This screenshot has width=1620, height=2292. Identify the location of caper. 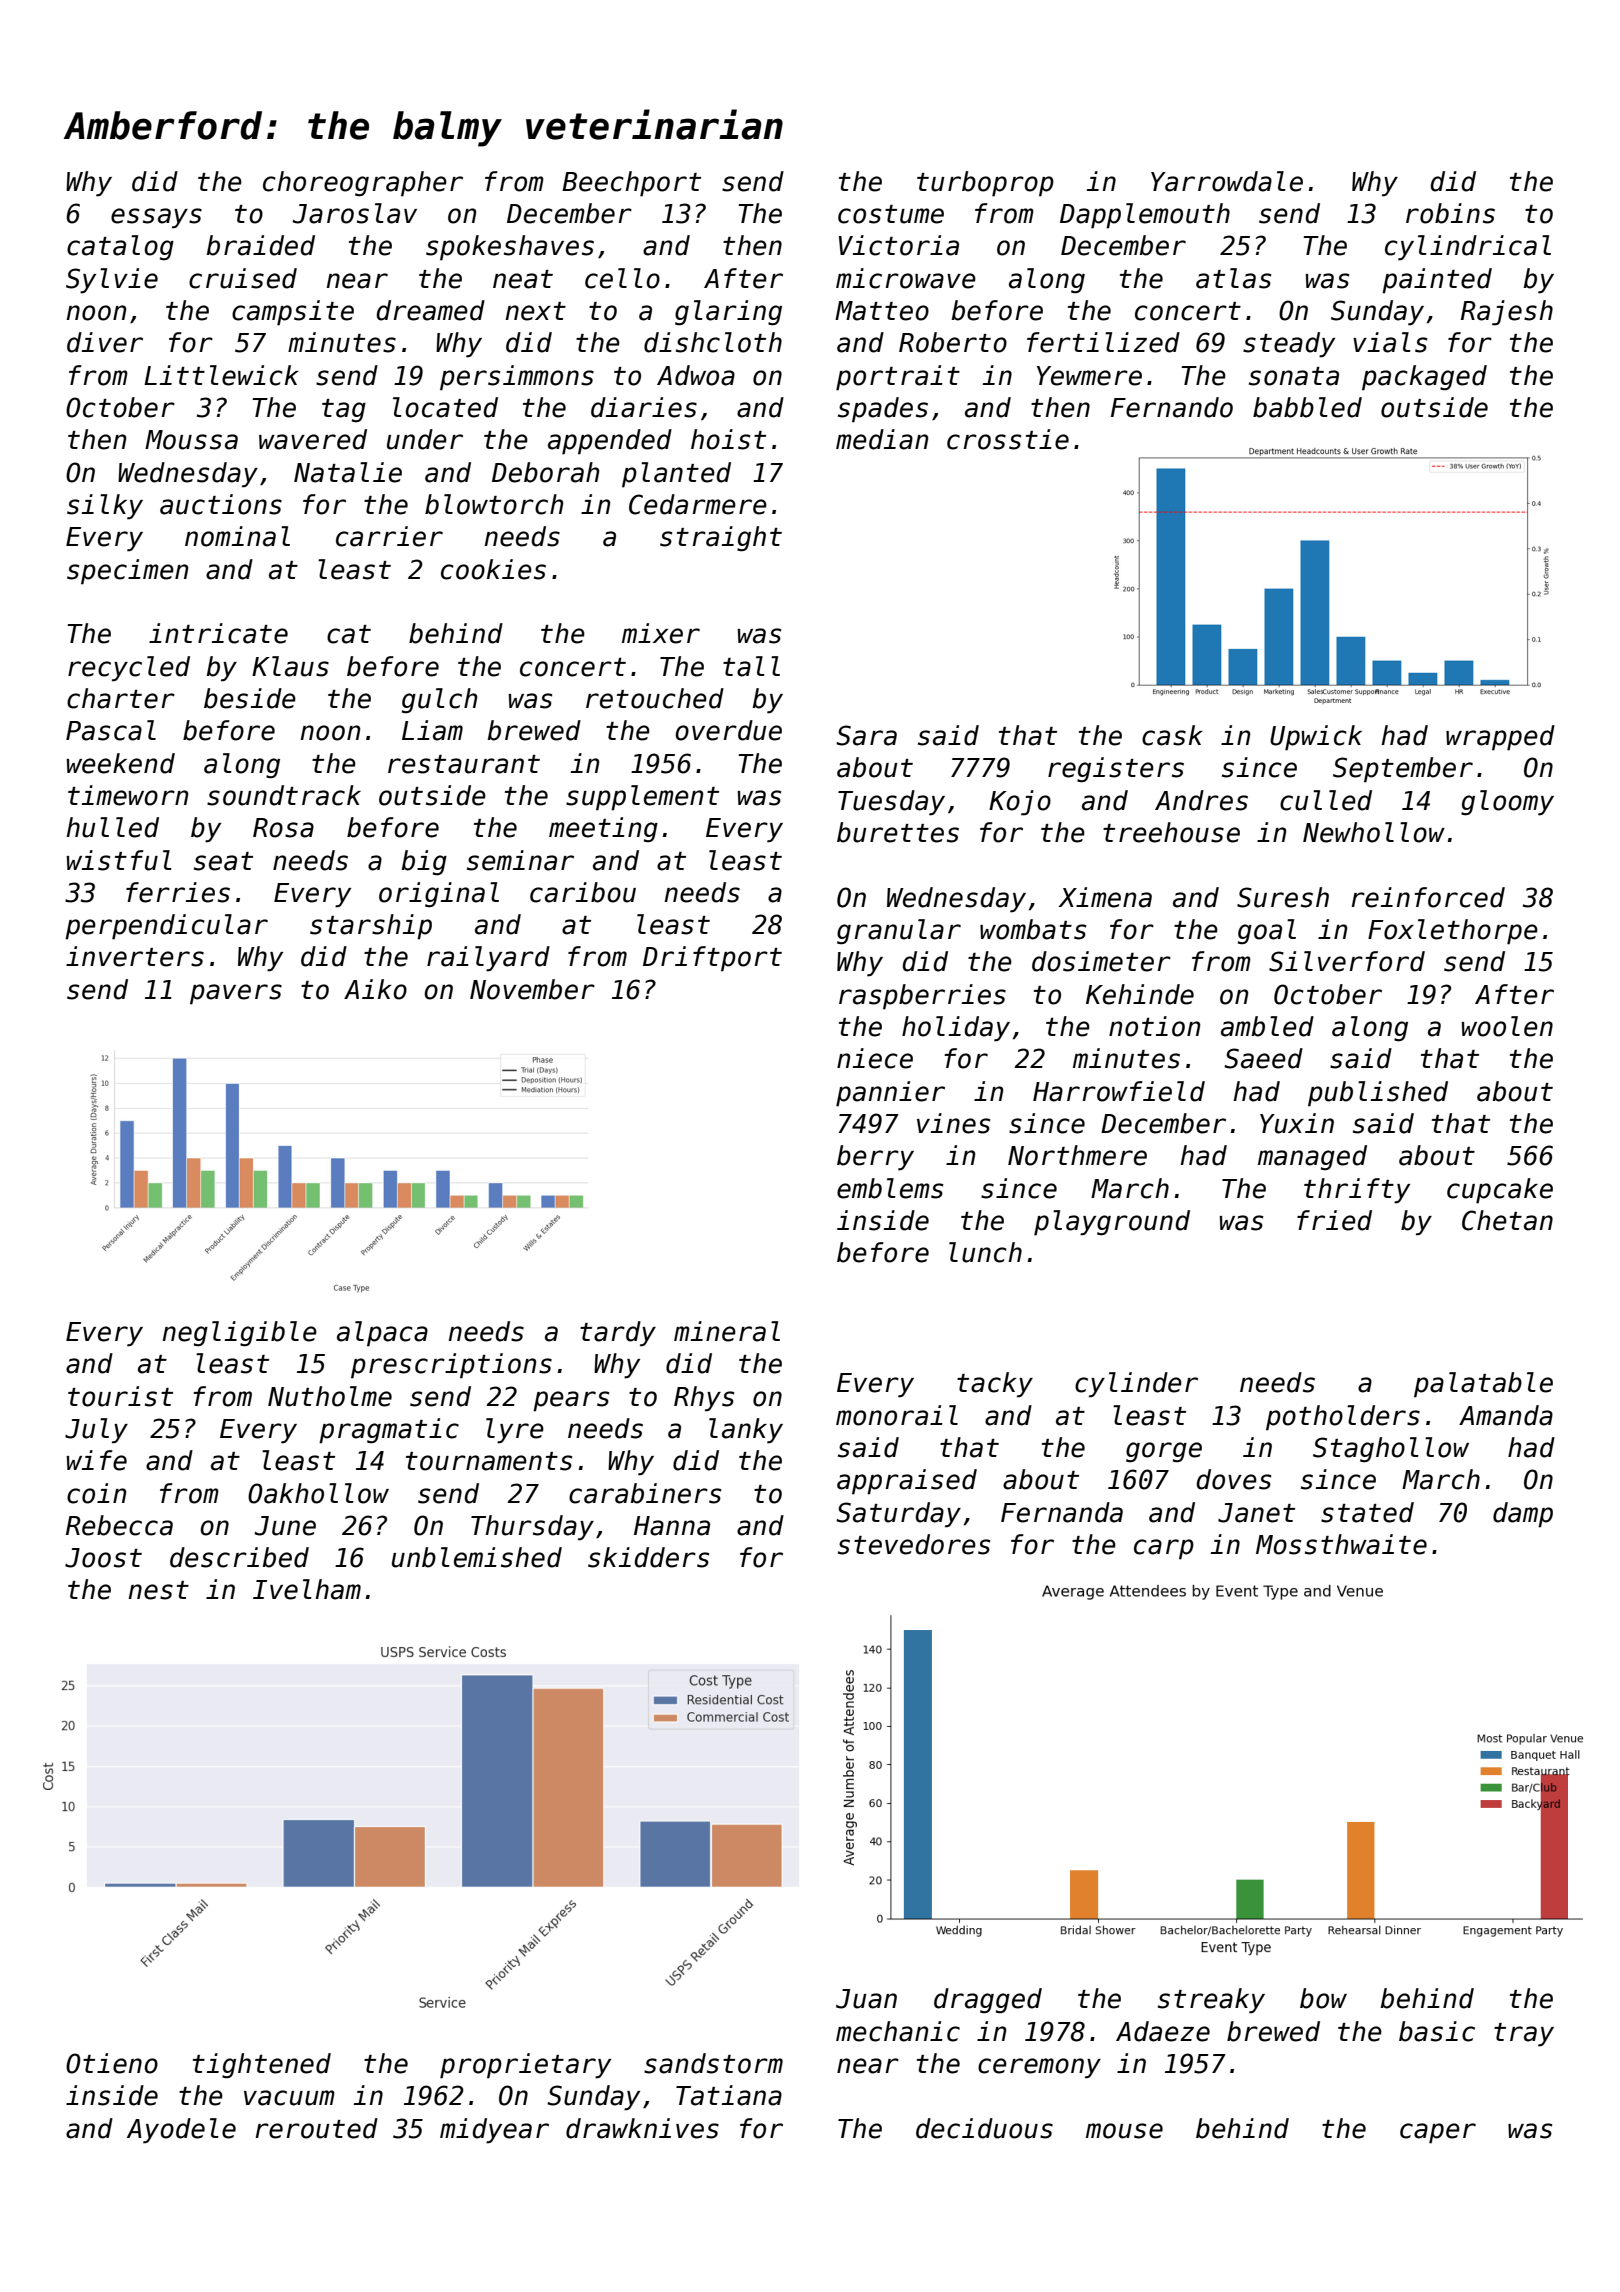
(1438, 2133).
